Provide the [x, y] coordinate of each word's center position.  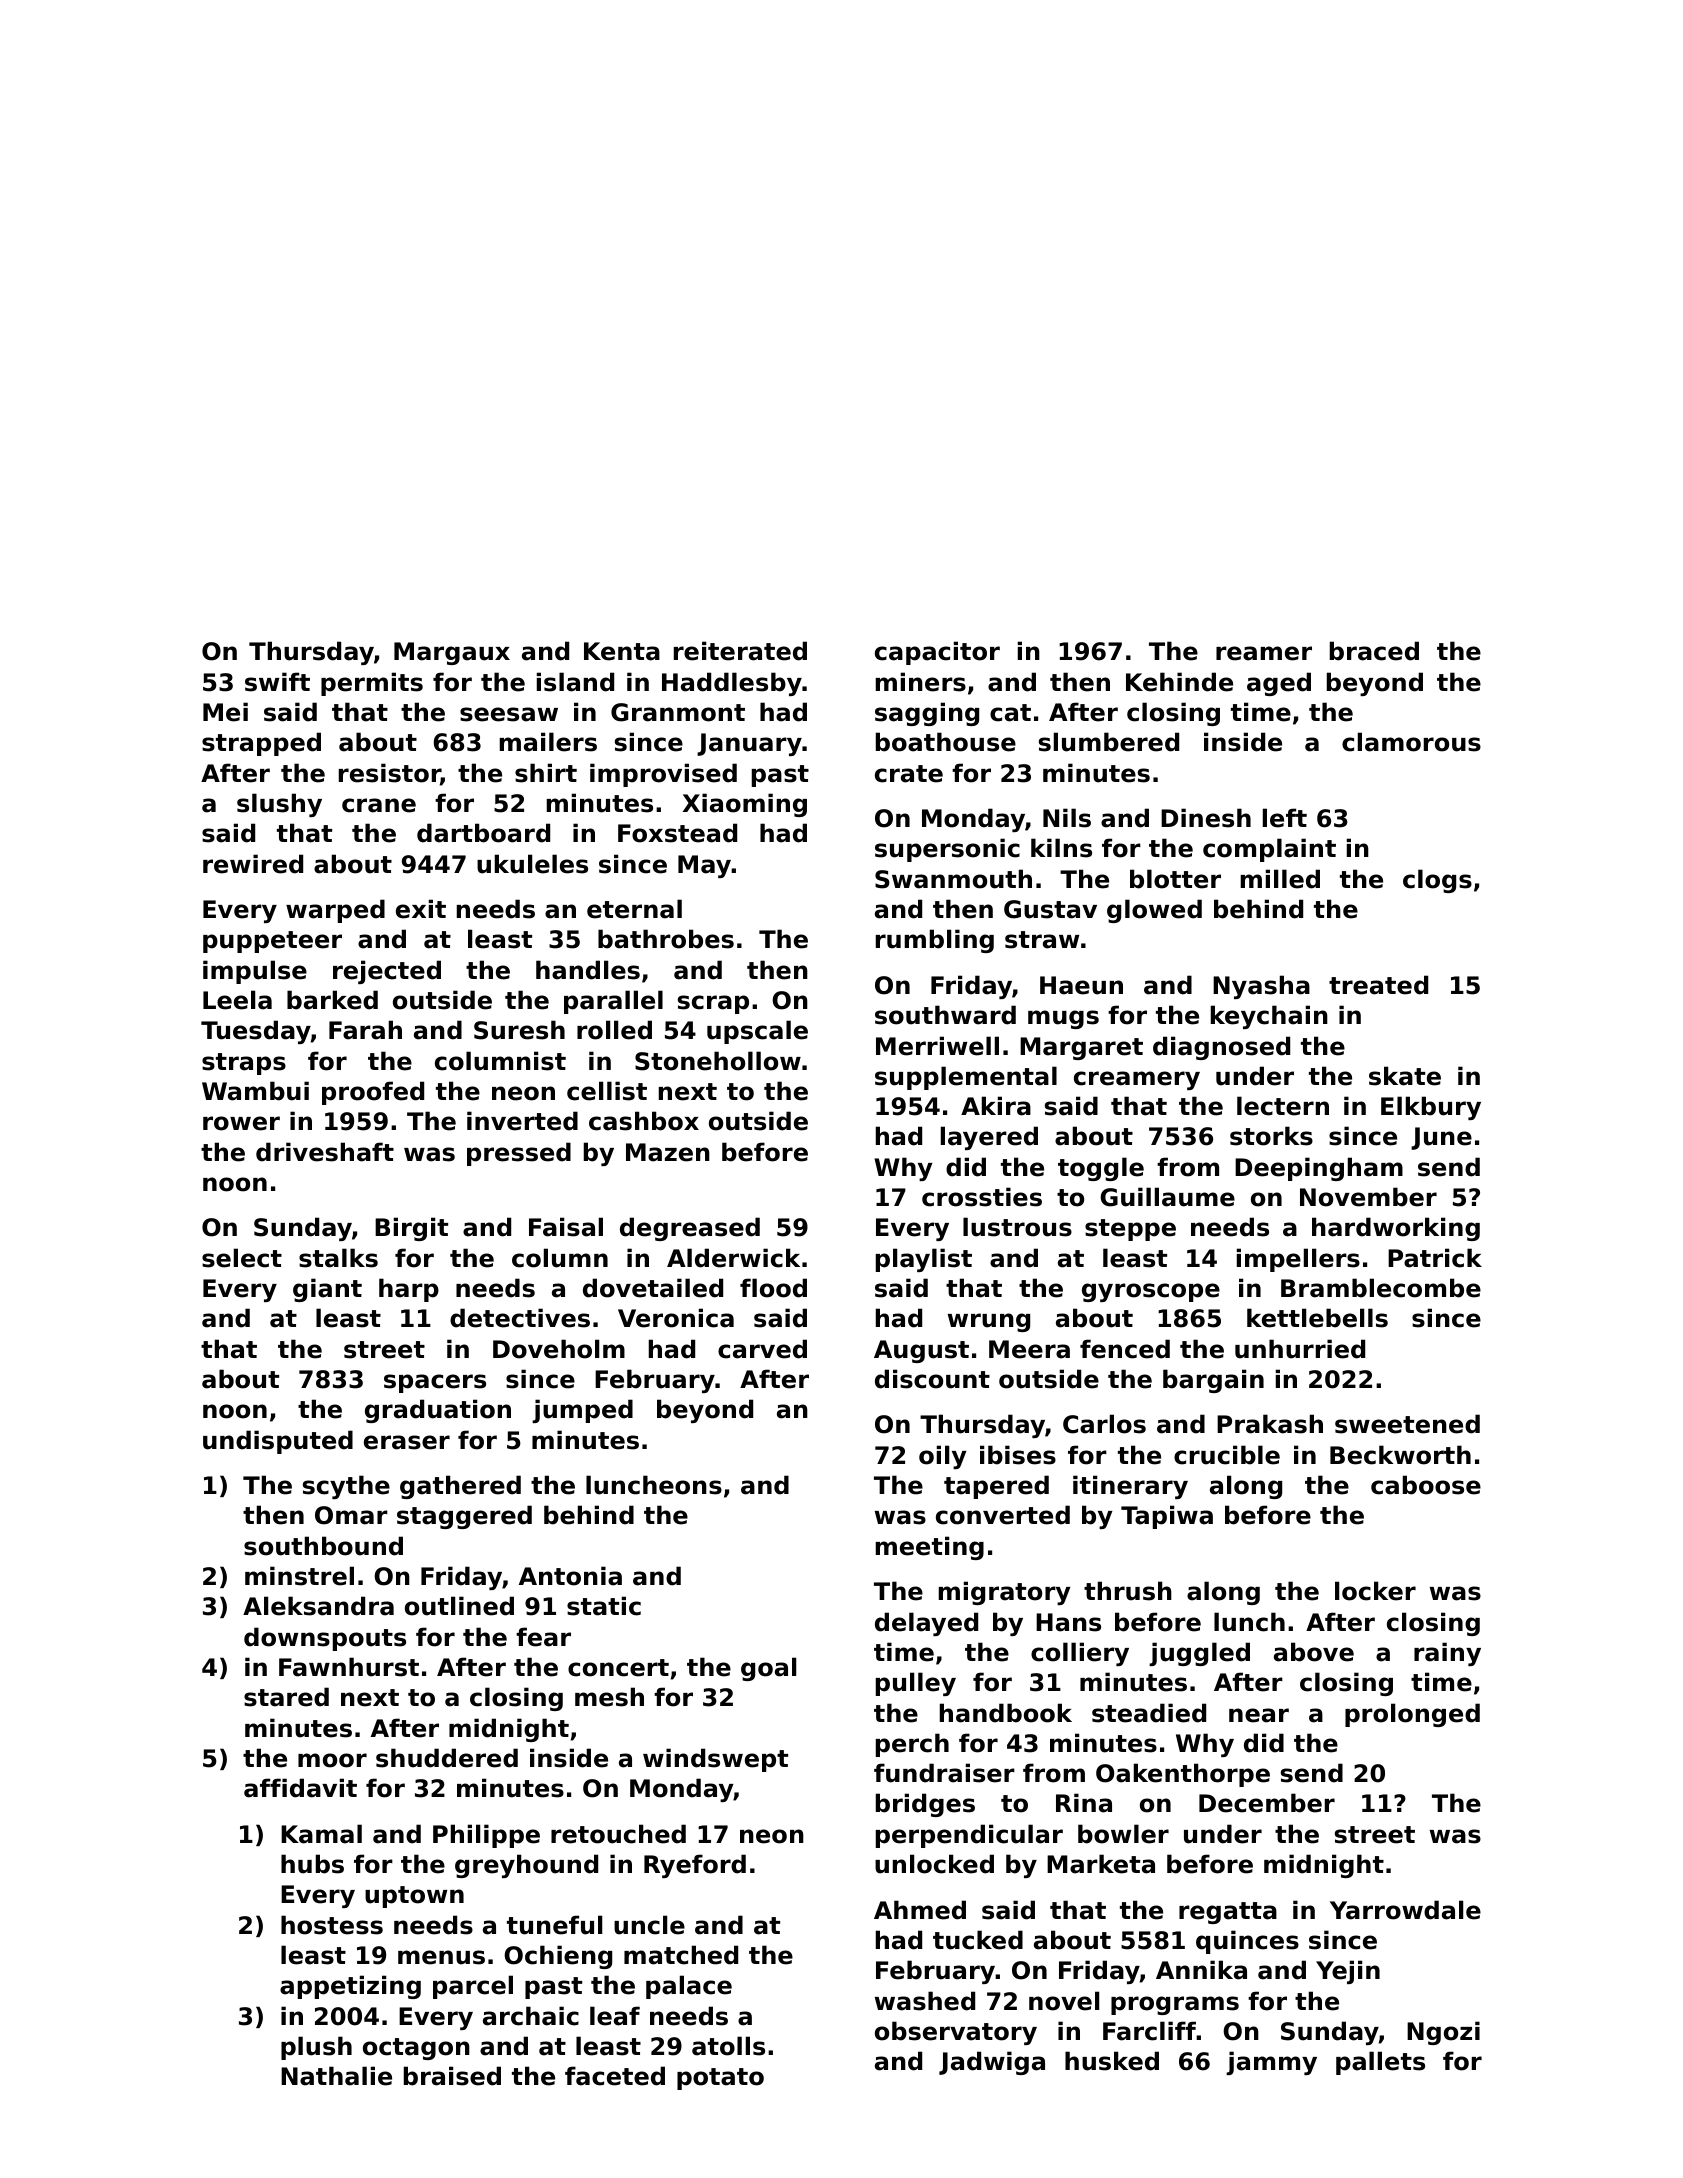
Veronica [676, 1318]
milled [1280, 879]
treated [1378, 985]
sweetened [1407, 1424]
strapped [261, 744]
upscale [757, 1032]
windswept [715, 1760]
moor [332, 1760]
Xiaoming [745, 805]
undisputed [278, 1442]
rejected [387, 972]
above [1314, 1652]
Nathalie [336, 2076]
